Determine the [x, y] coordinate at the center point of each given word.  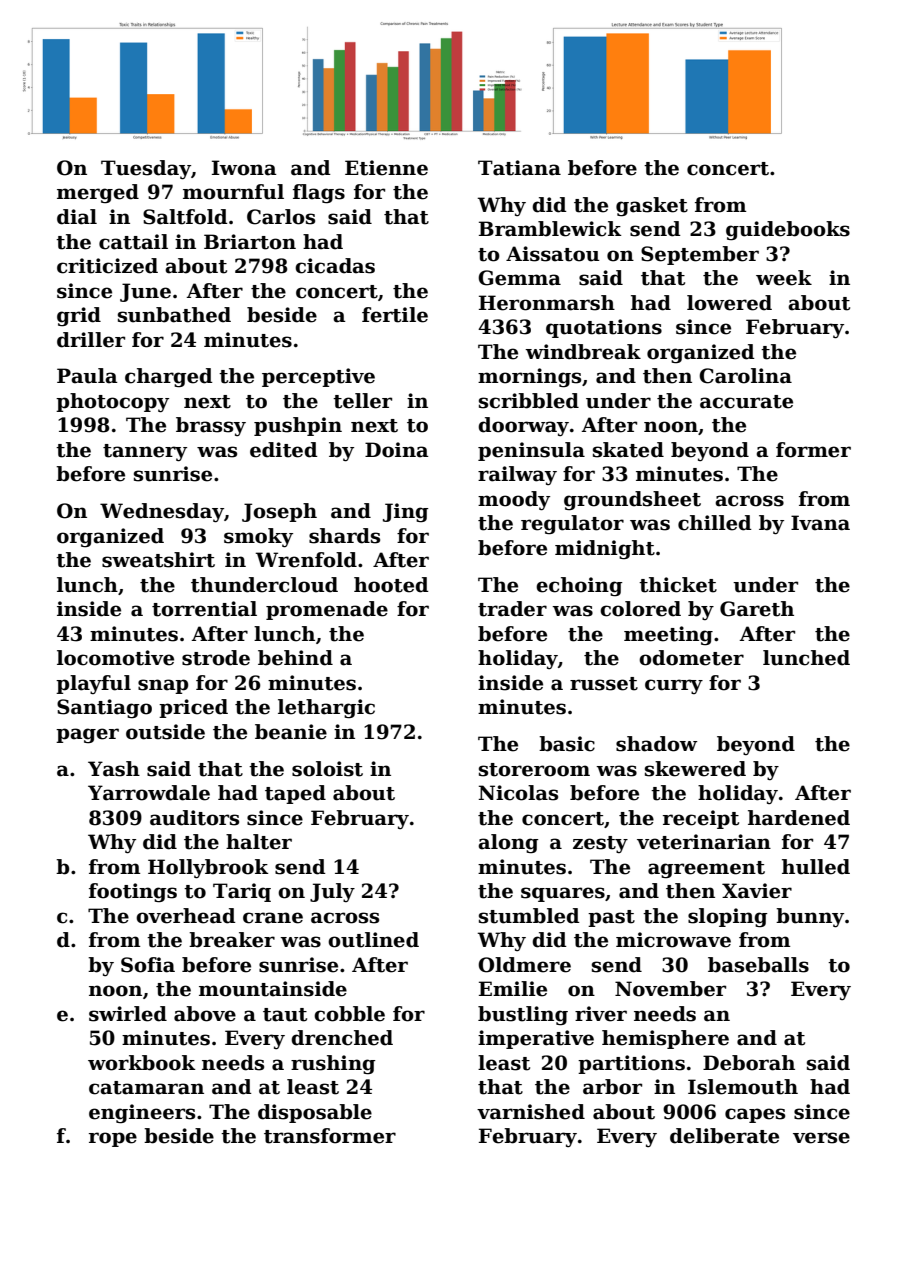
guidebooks [788, 231]
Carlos [281, 217]
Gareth [757, 609]
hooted [391, 585]
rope [113, 1139]
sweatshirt [158, 560]
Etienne [386, 168]
